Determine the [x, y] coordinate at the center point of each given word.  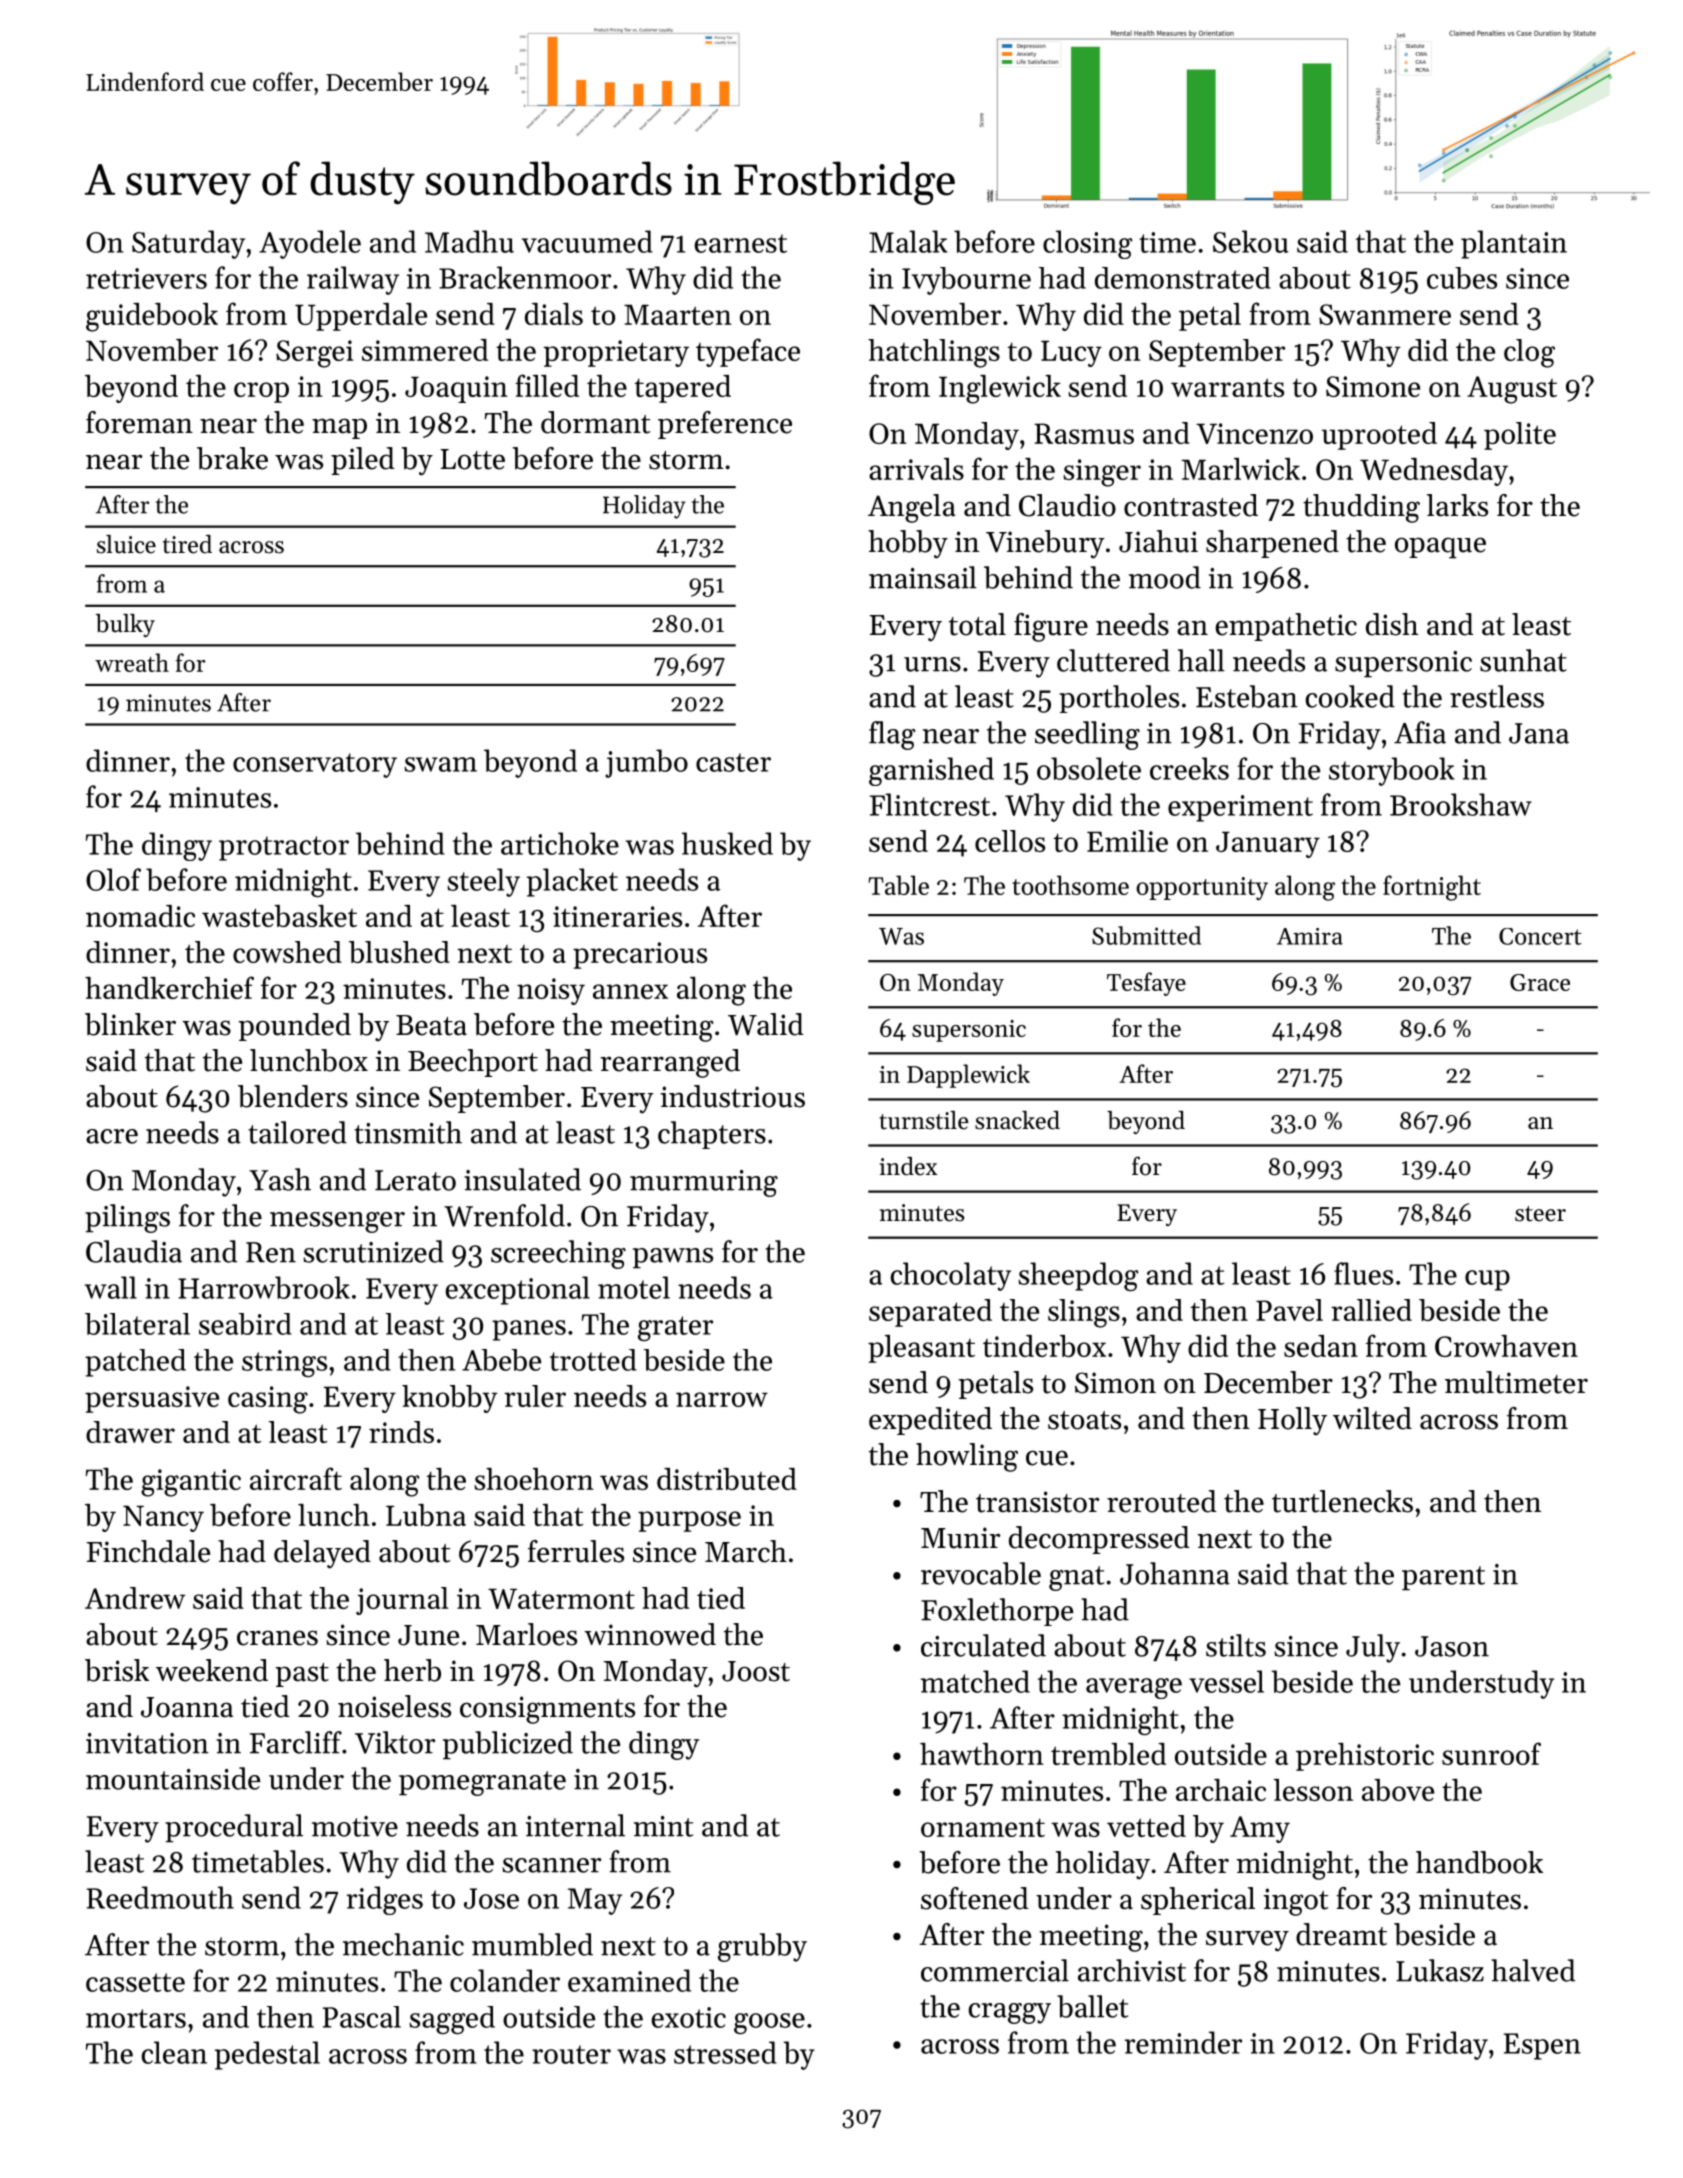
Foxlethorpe [997, 1612]
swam [440, 764]
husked [727, 843]
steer [1540, 1214]
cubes [1462, 278]
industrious [733, 1096]
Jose [491, 1898]
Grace [1540, 982]
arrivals [916, 469]
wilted [1372, 1418]
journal [402, 1601]
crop [261, 392]
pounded [295, 1027]
